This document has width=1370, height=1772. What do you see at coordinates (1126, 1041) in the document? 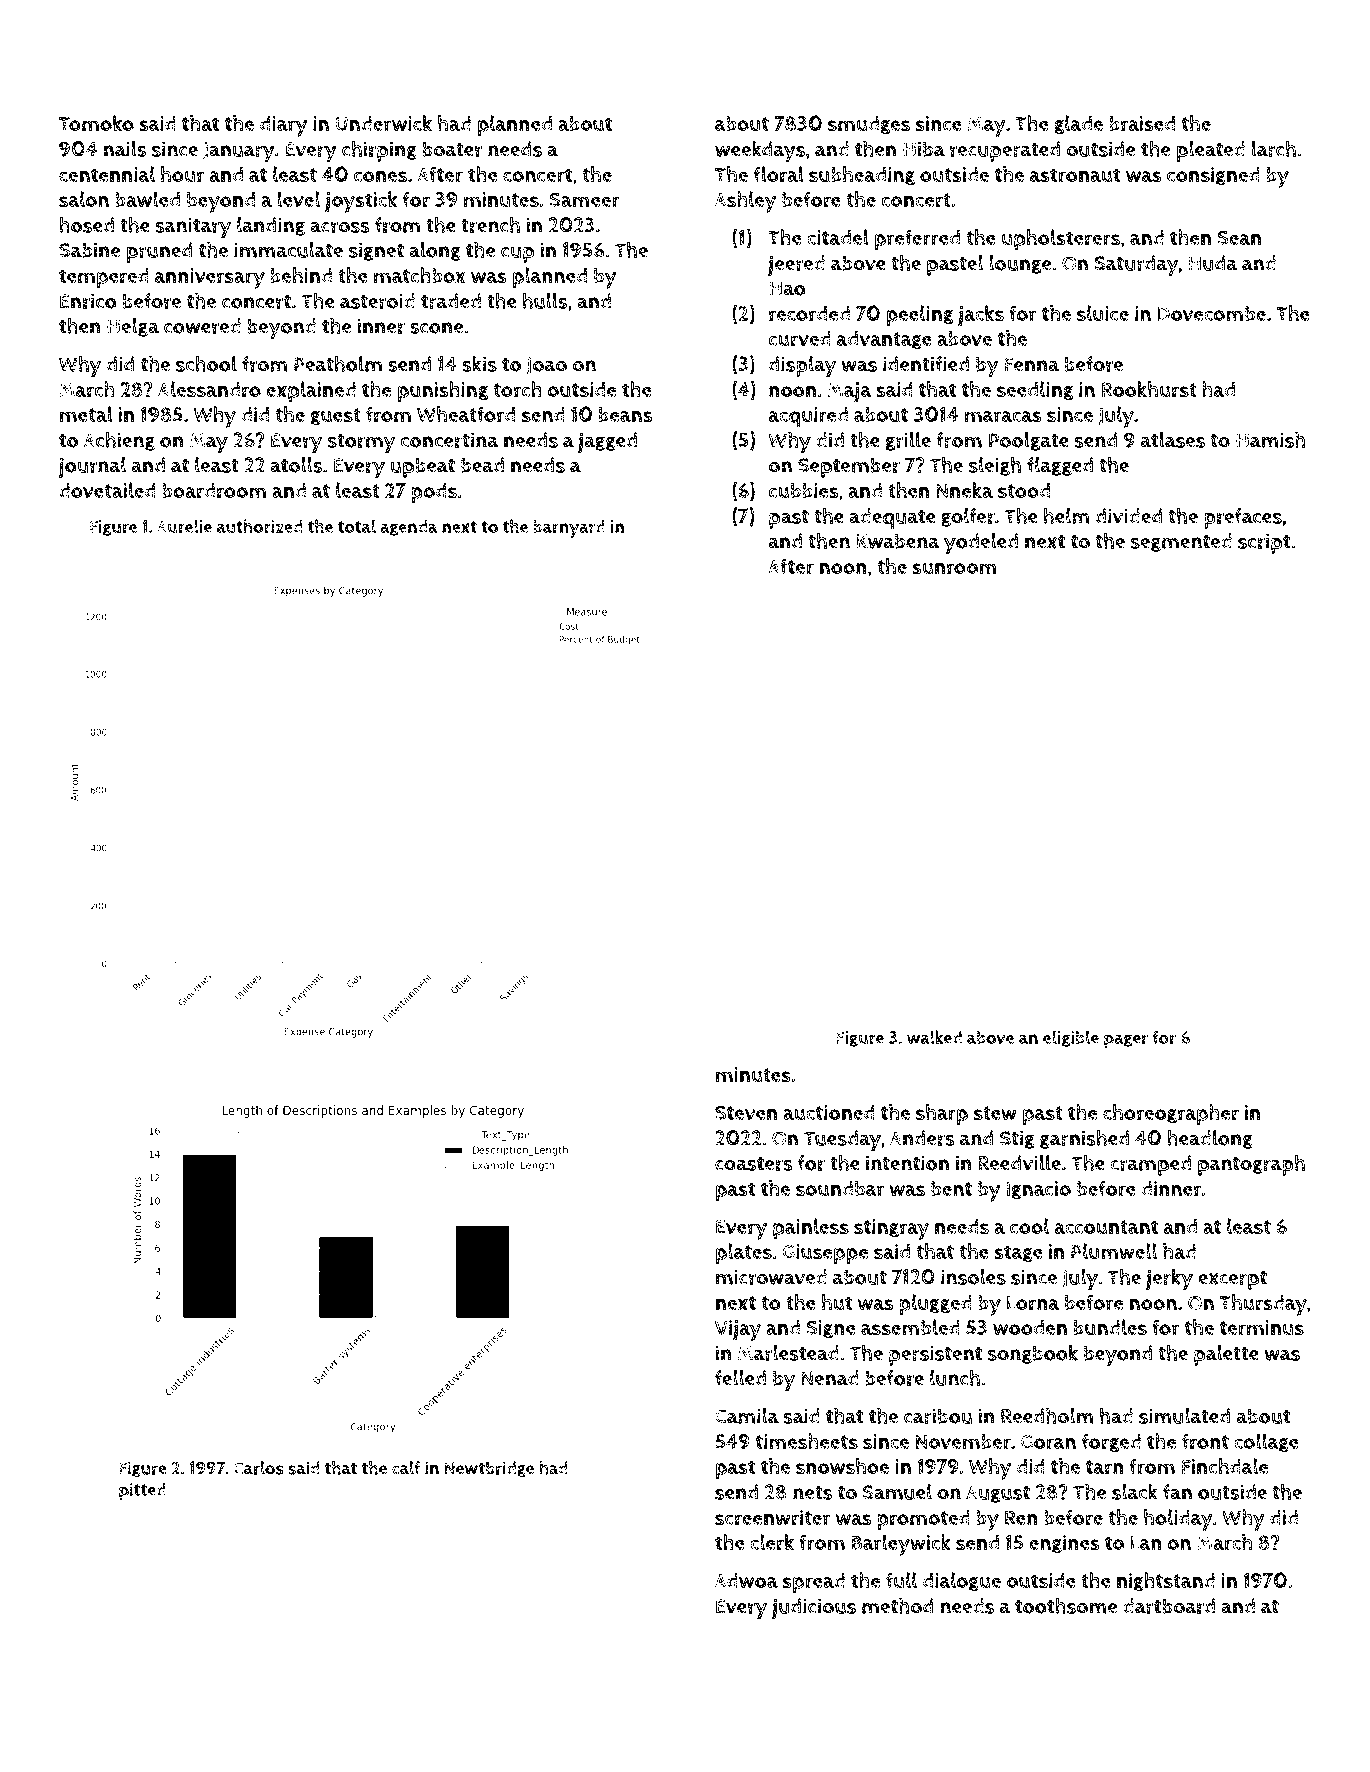
I see `pager` at bounding box center [1126, 1041].
